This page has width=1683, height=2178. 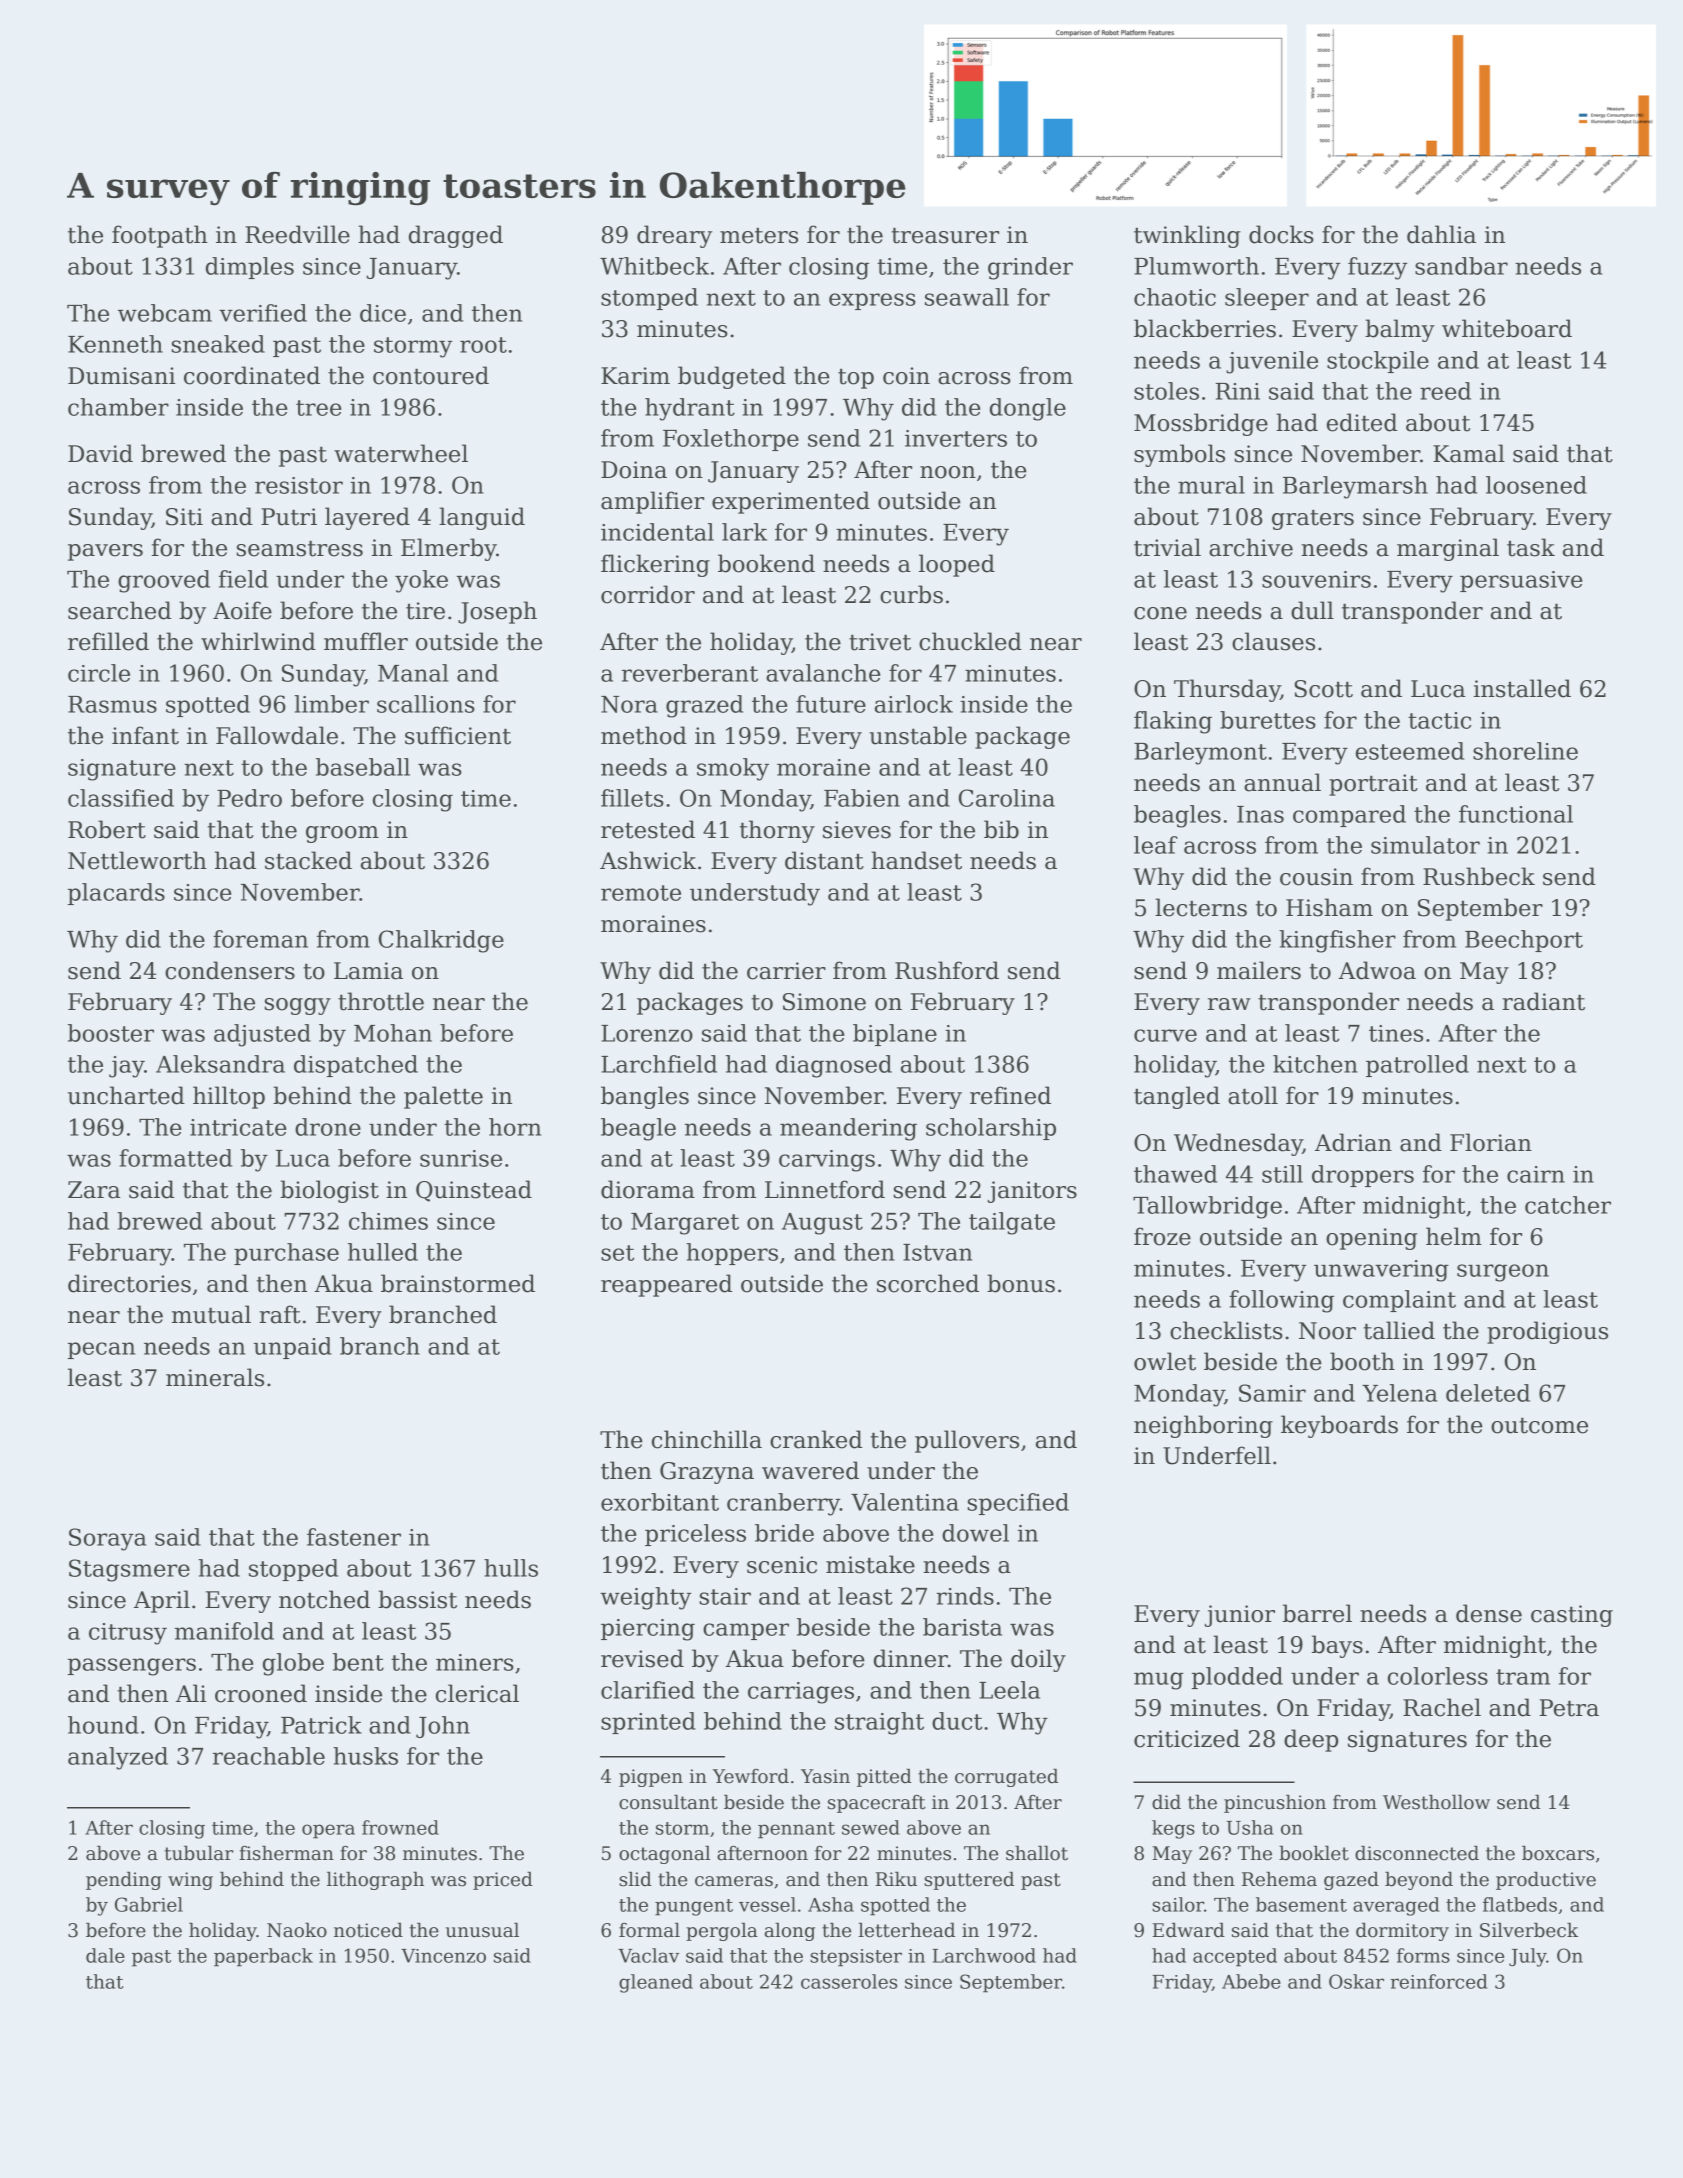 I want to click on dahlia, so click(x=1441, y=234).
